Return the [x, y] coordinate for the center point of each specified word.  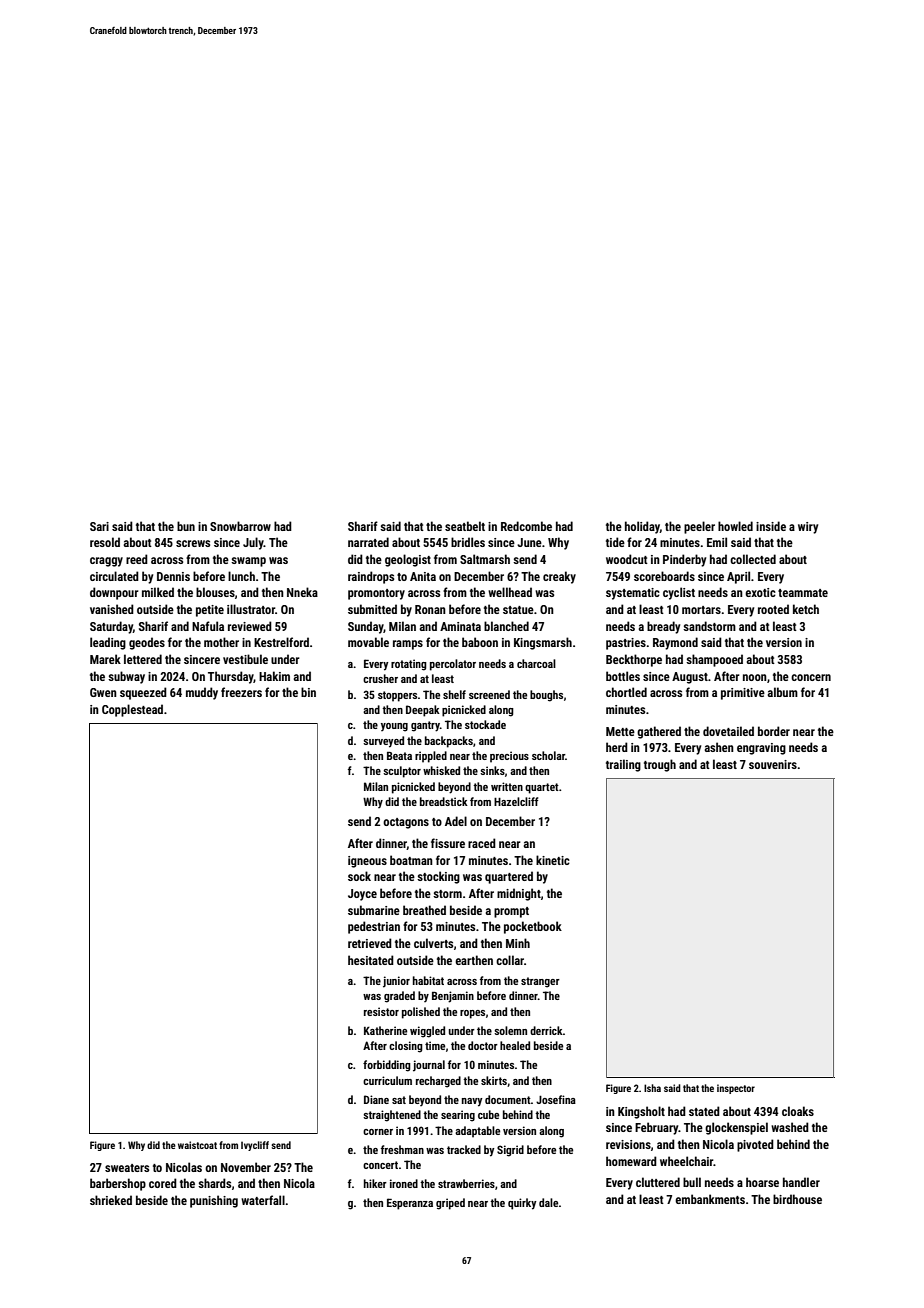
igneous [367, 862]
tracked [464, 1149]
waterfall [263, 1200]
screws [193, 543]
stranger [540, 982]
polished [421, 1013]
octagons [406, 823]
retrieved [370, 943]
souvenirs [773, 764]
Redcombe [526, 526]
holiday [642, 527]
